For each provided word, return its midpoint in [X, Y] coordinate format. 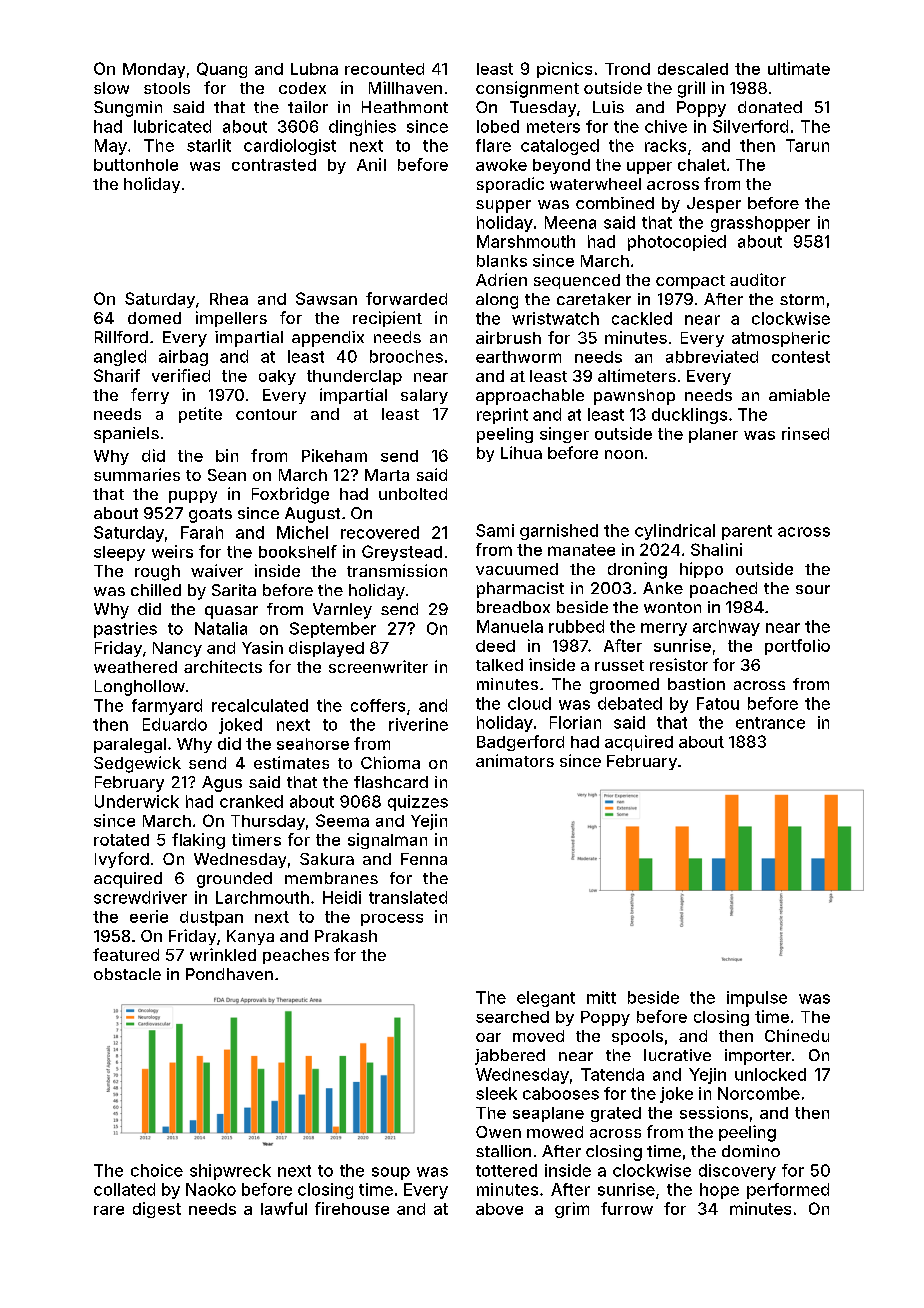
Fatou [718, 703]
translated [408, 897]
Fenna [424, 859]
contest [801, 357]
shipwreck [230, 1172]
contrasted [274, 165]
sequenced [577, 281]
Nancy [177, 649]
